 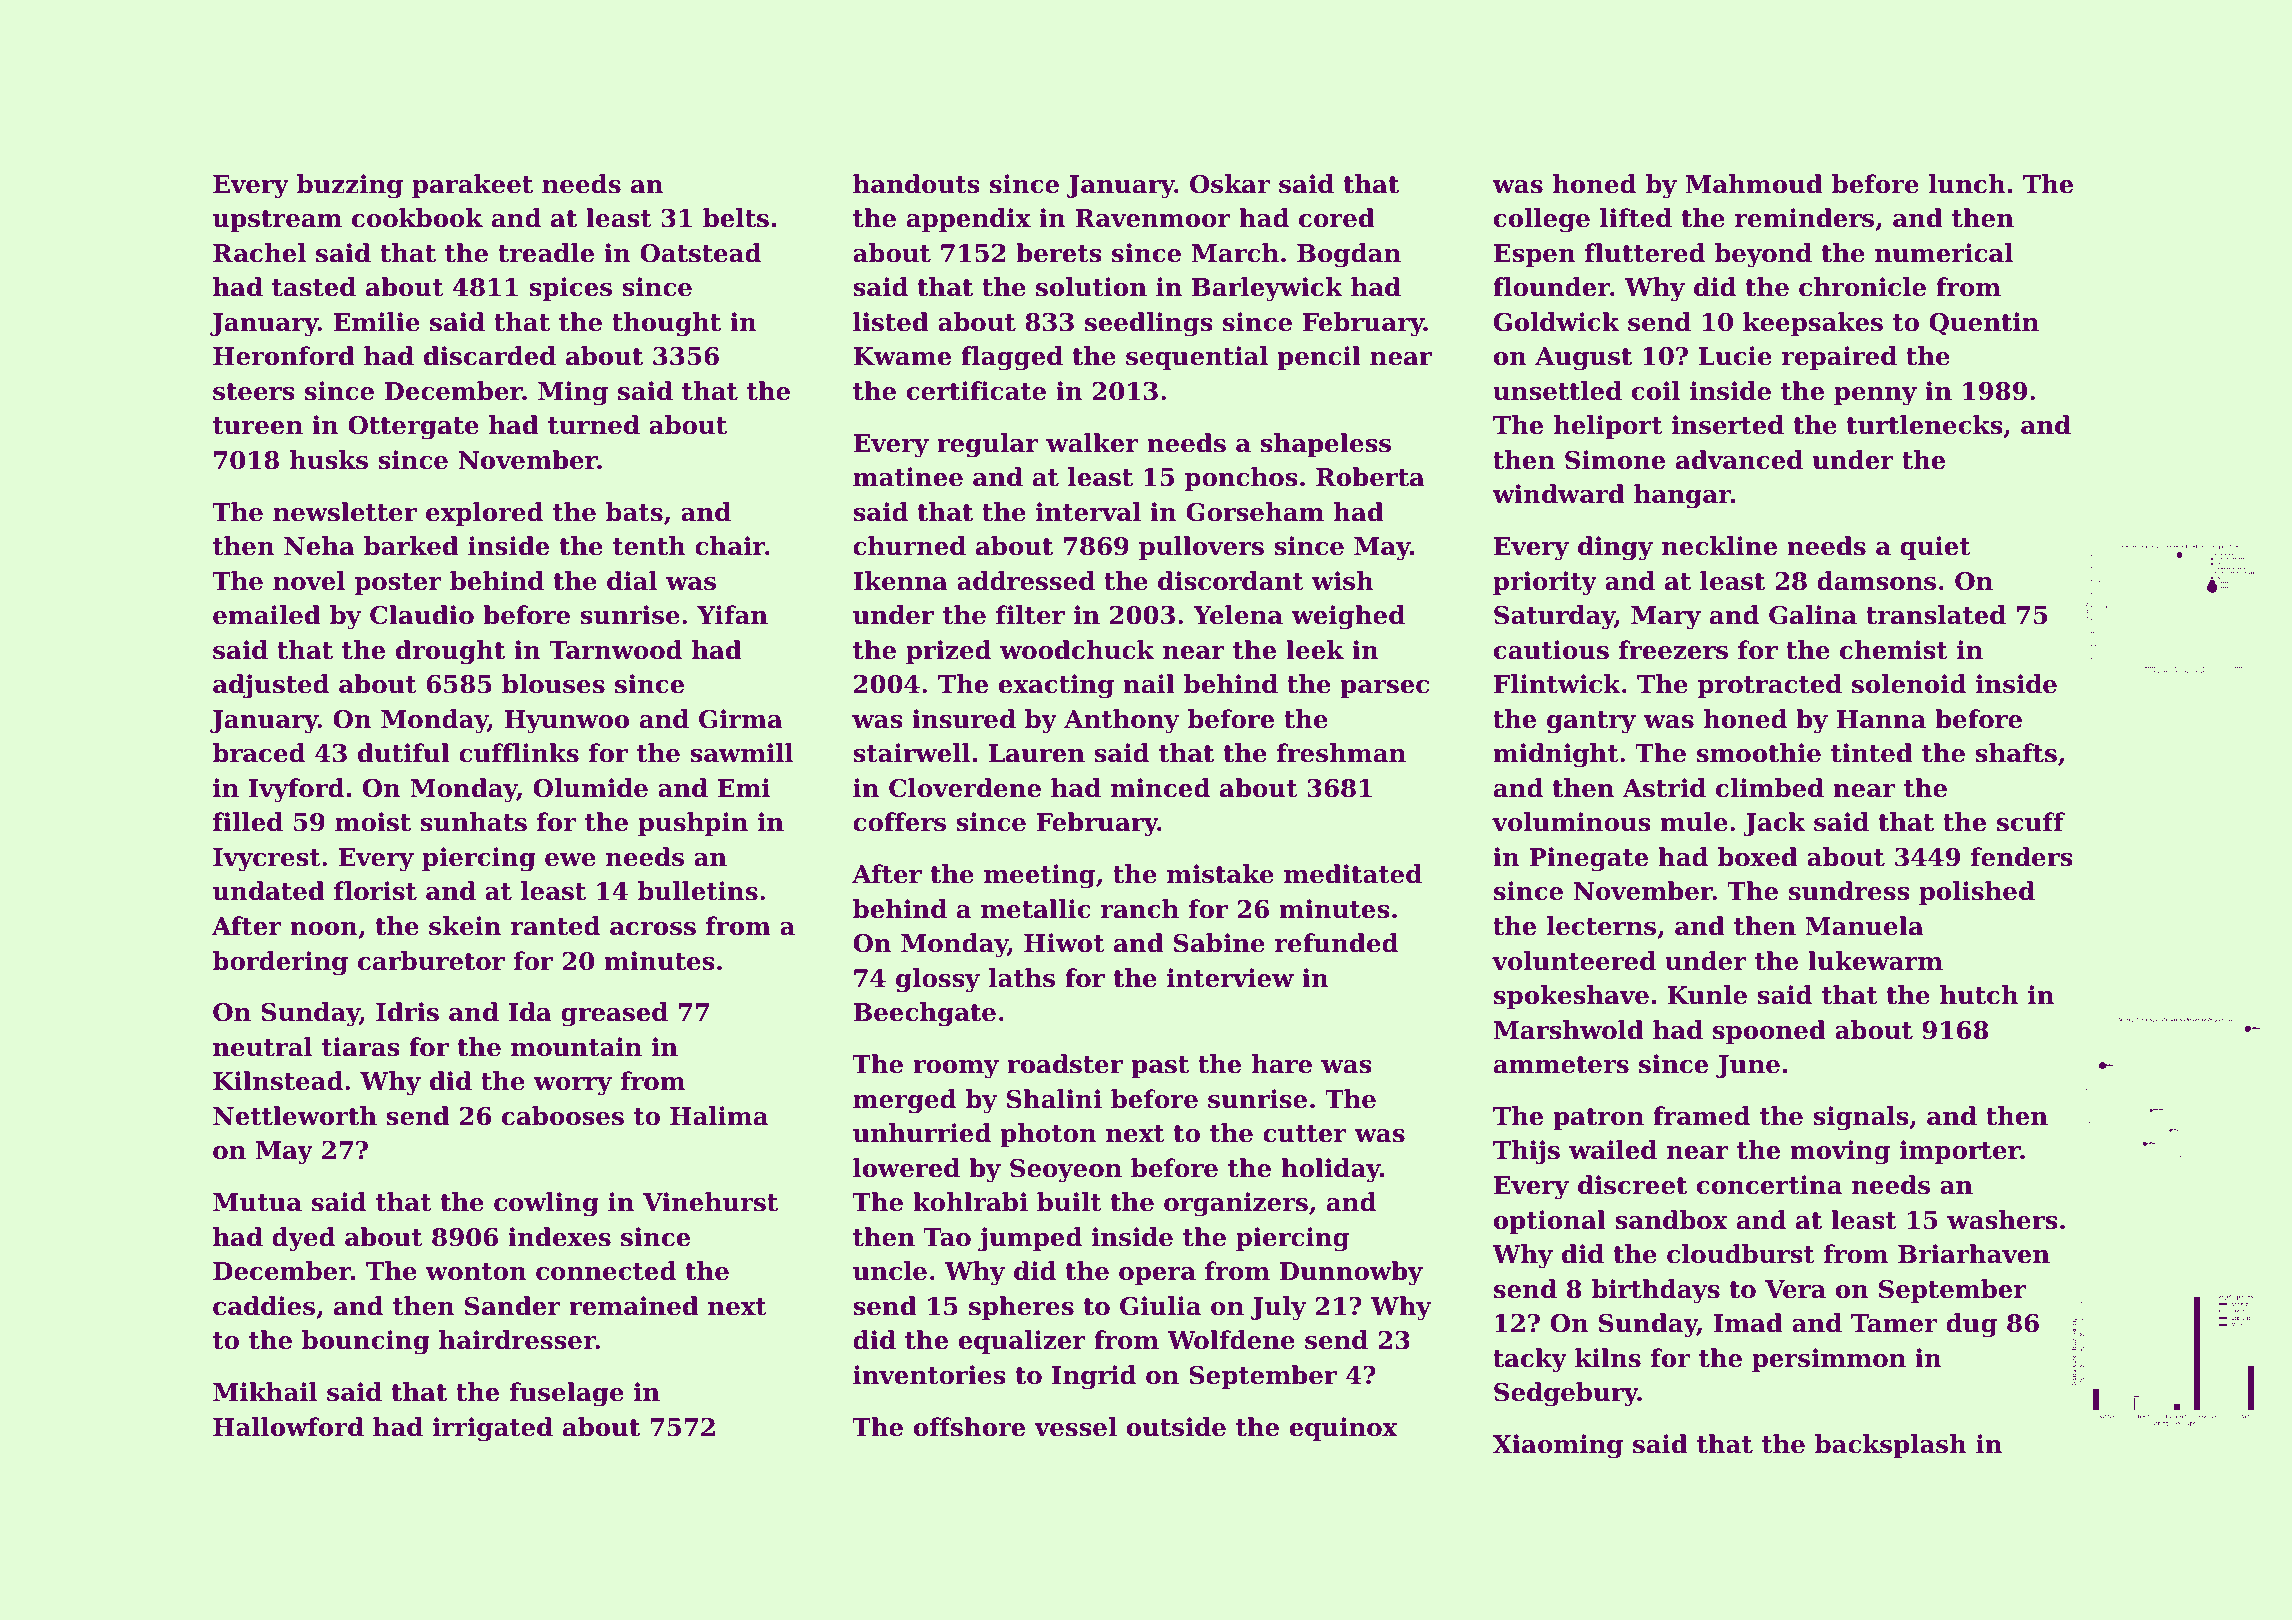 What do you see at coordinates (1094, 1377) in the page?
I see `Ingrid` at bounding box center [1094, 1377].
